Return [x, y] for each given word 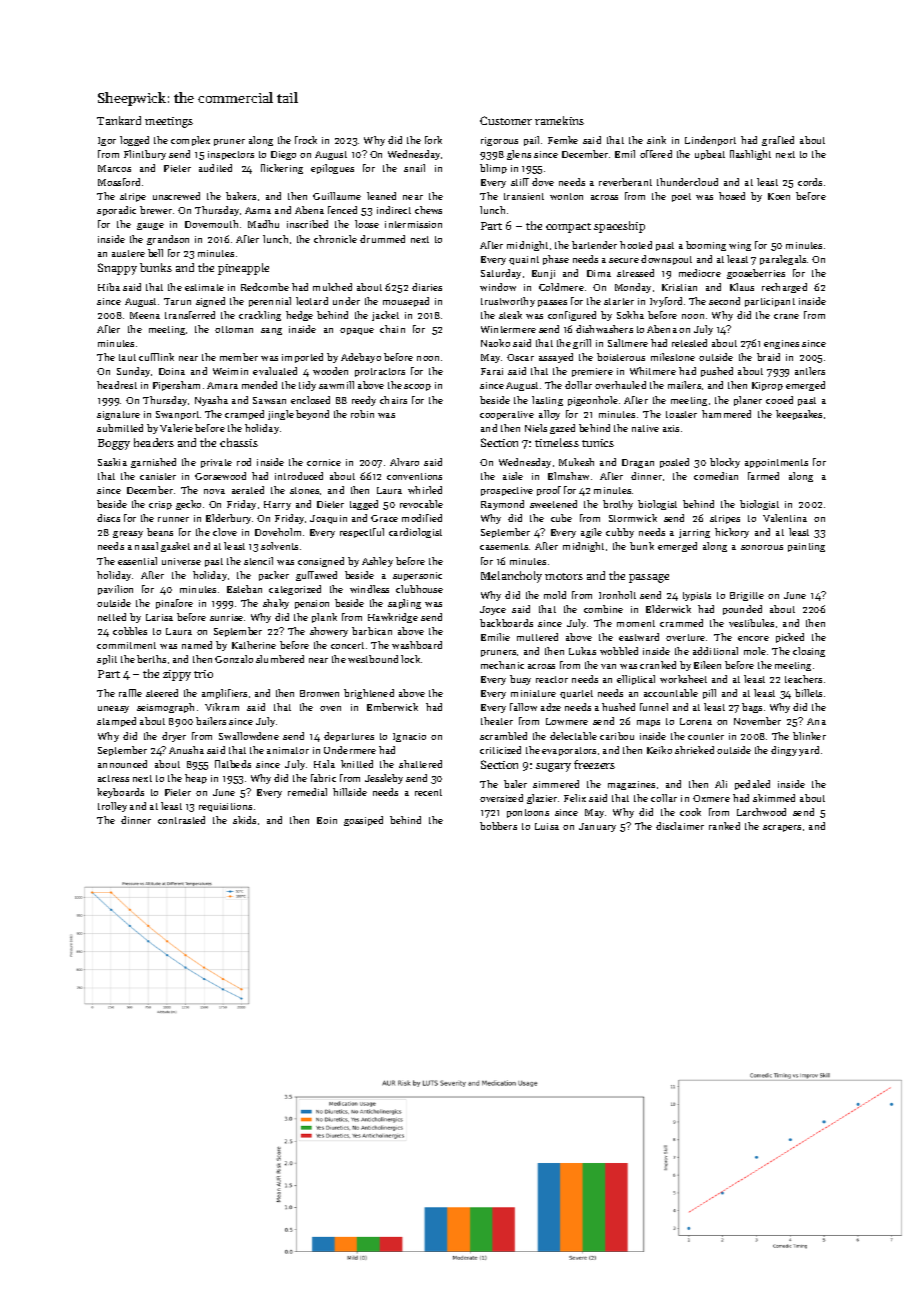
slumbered [280, 659]
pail [531, 141]
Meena [145, 315]
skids [244, 820]
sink [656, 140]
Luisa [547, 826]
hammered [726, 414]
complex [190, 141]
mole [755, 651]
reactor [552, 679]
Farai [492, 371]
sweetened [553, 504]
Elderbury [228, 519]
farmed [763, 476]
